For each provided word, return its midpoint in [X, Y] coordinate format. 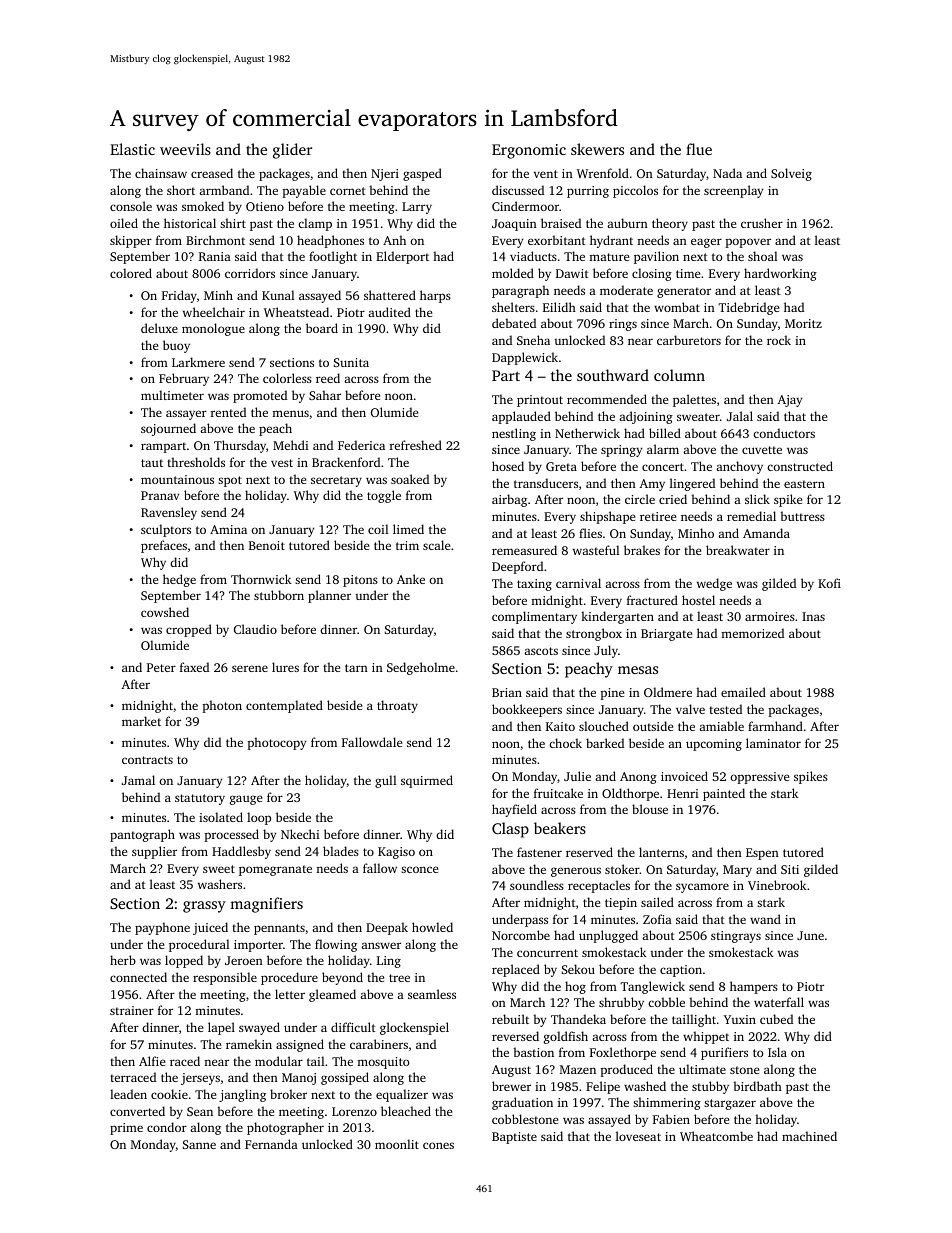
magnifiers [266, 905]
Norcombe [521, 935]
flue [699, 149]
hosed [508, 466]
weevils [185, 149]
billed [665, 433]
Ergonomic [529, 151]
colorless [287, 378]
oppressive [759, 778]
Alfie [152, 1061]
